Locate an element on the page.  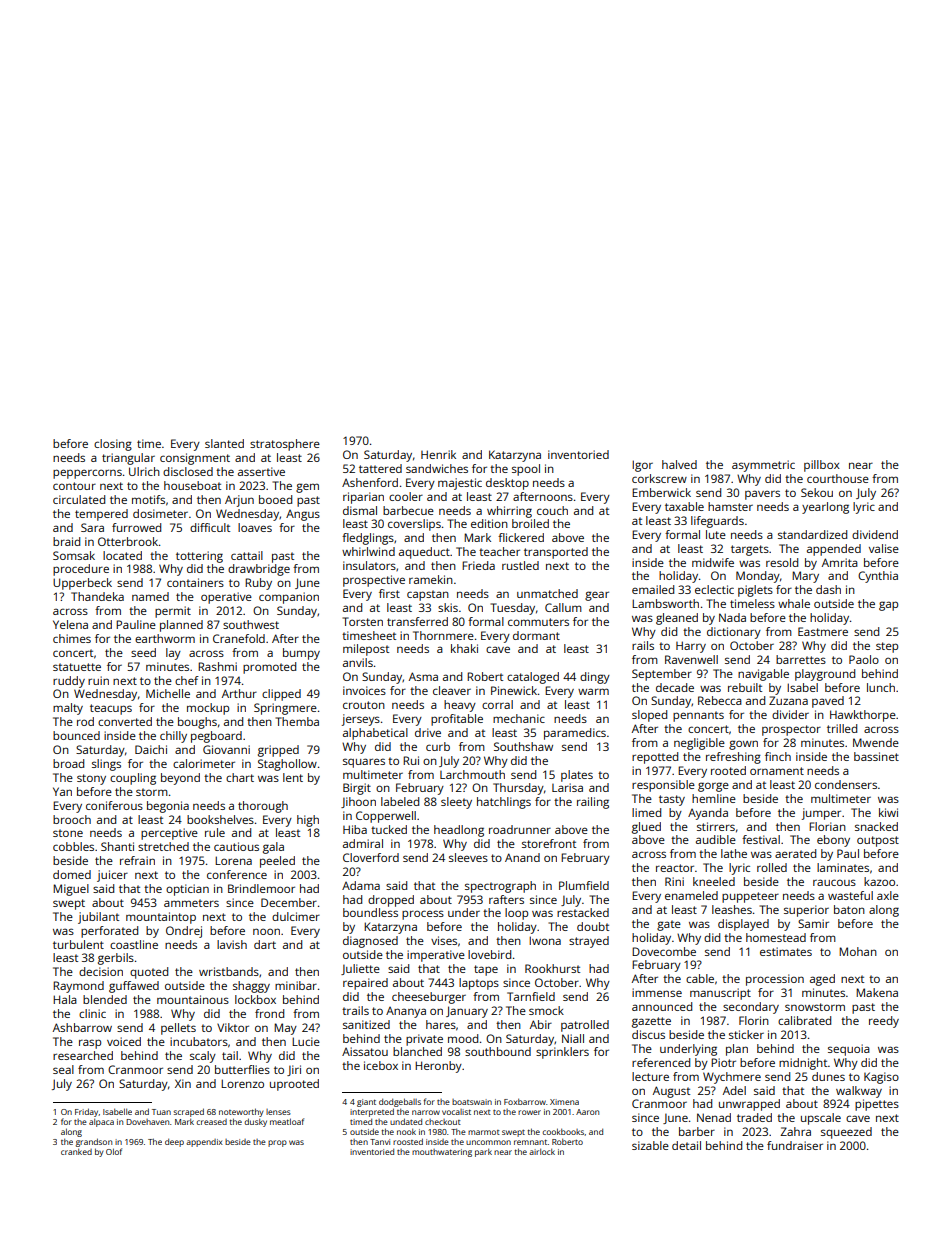
Abir is located at coordinates (541, 1024).
